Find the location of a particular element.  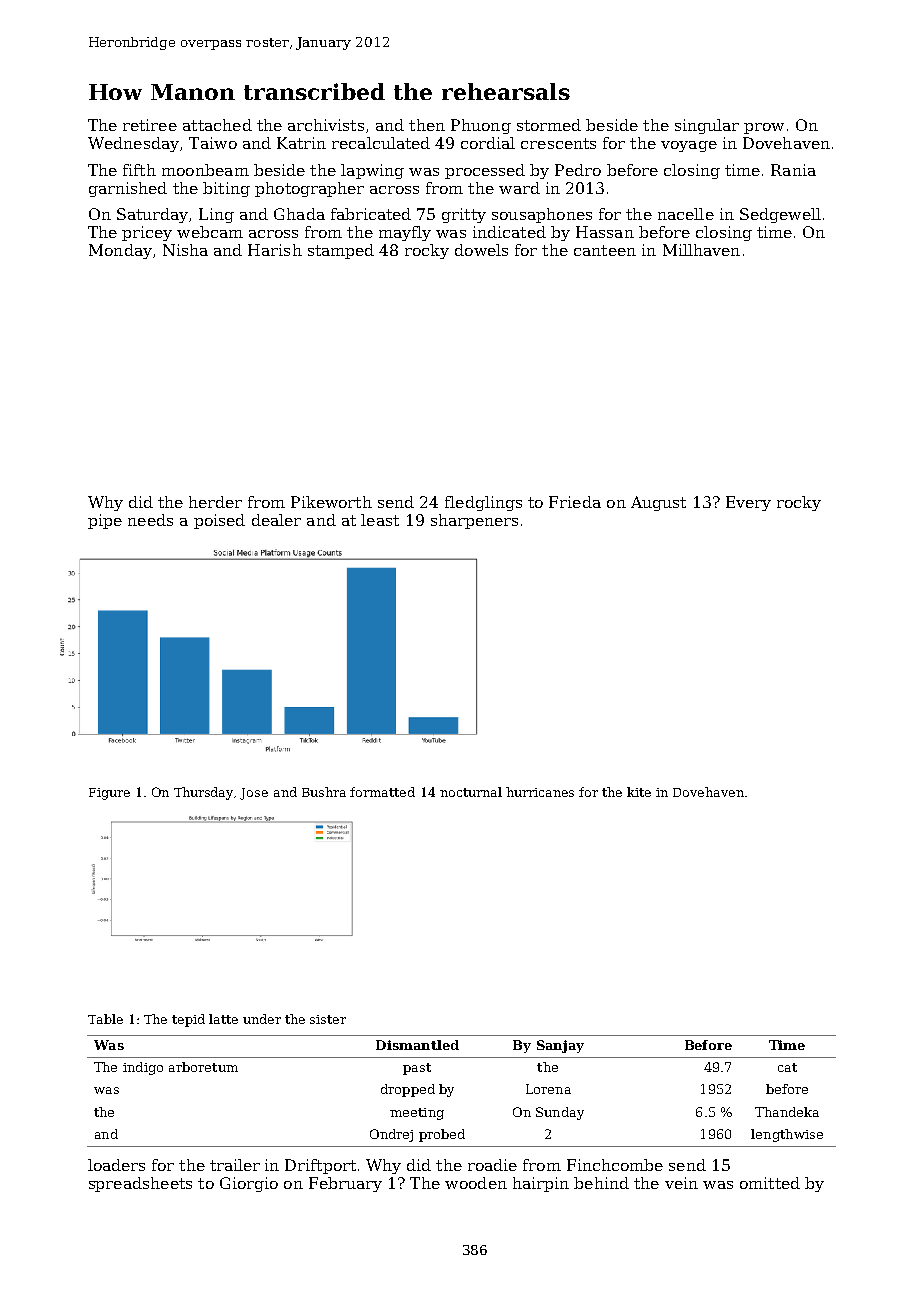

formatted is located at coordinates (382, 792).
